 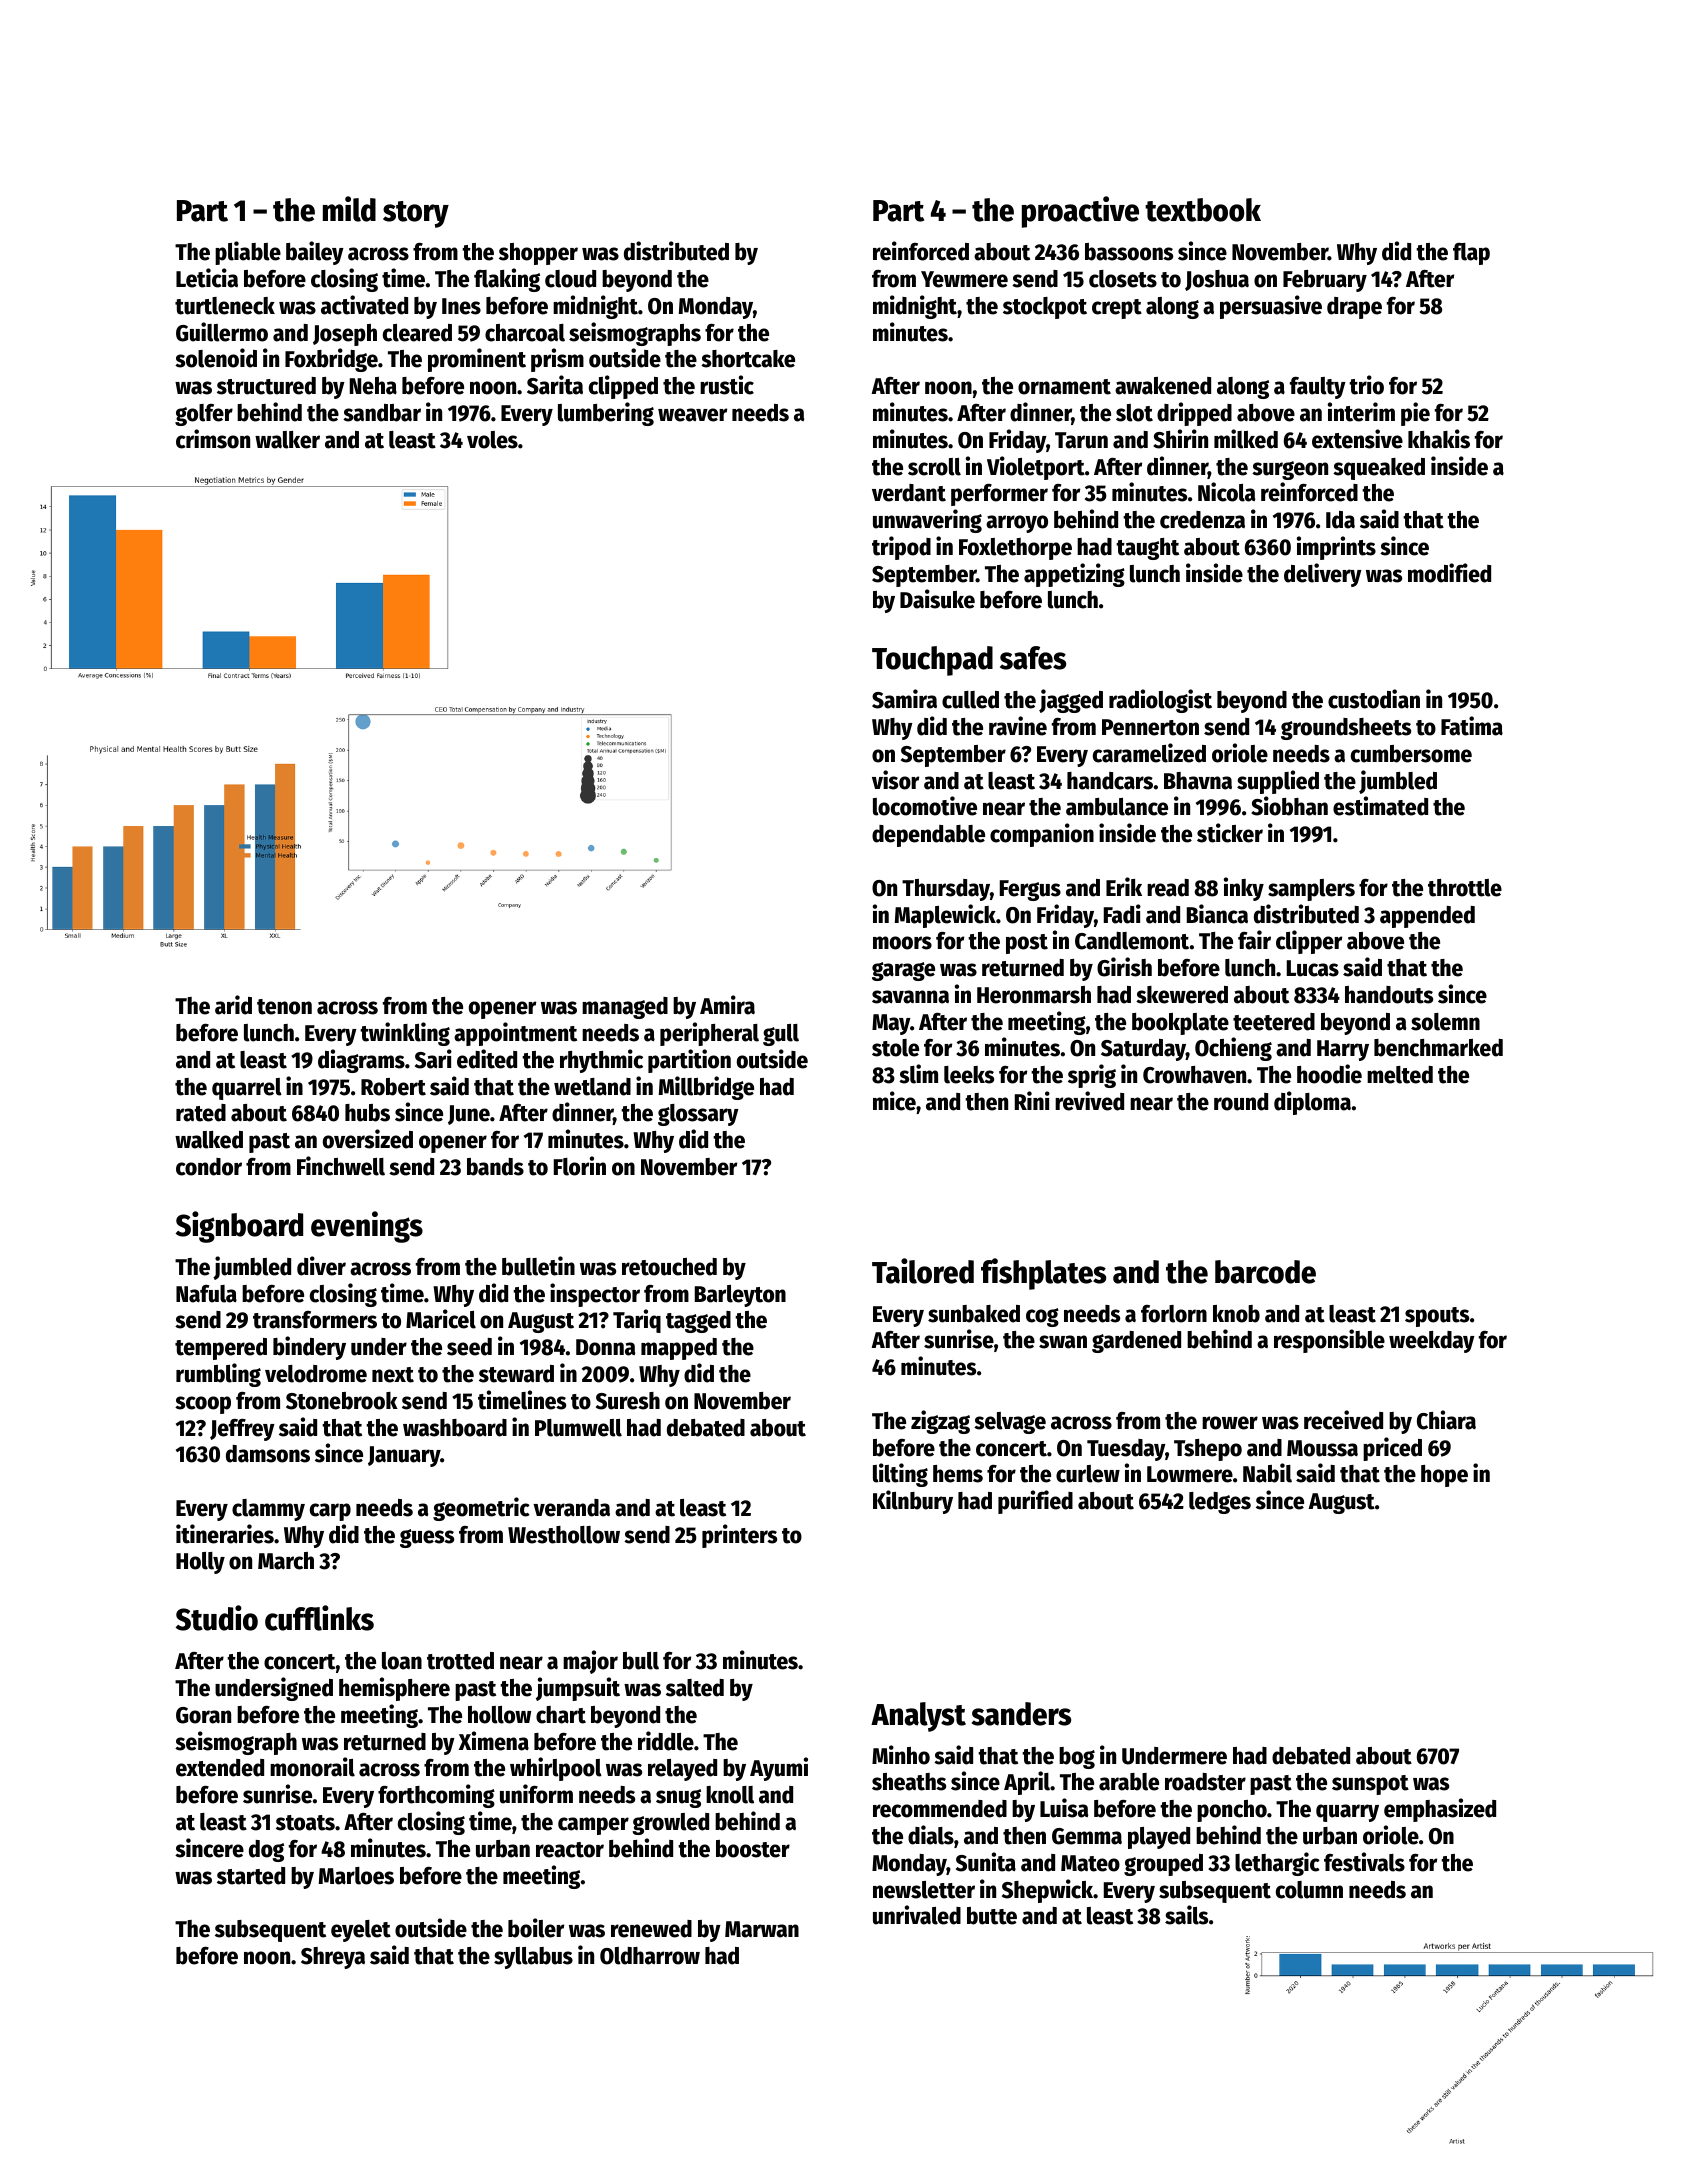 What do you see at coordinates (1370, 1785) in the document?
I see `sunspot` at bounding box center [1370, 1785].
